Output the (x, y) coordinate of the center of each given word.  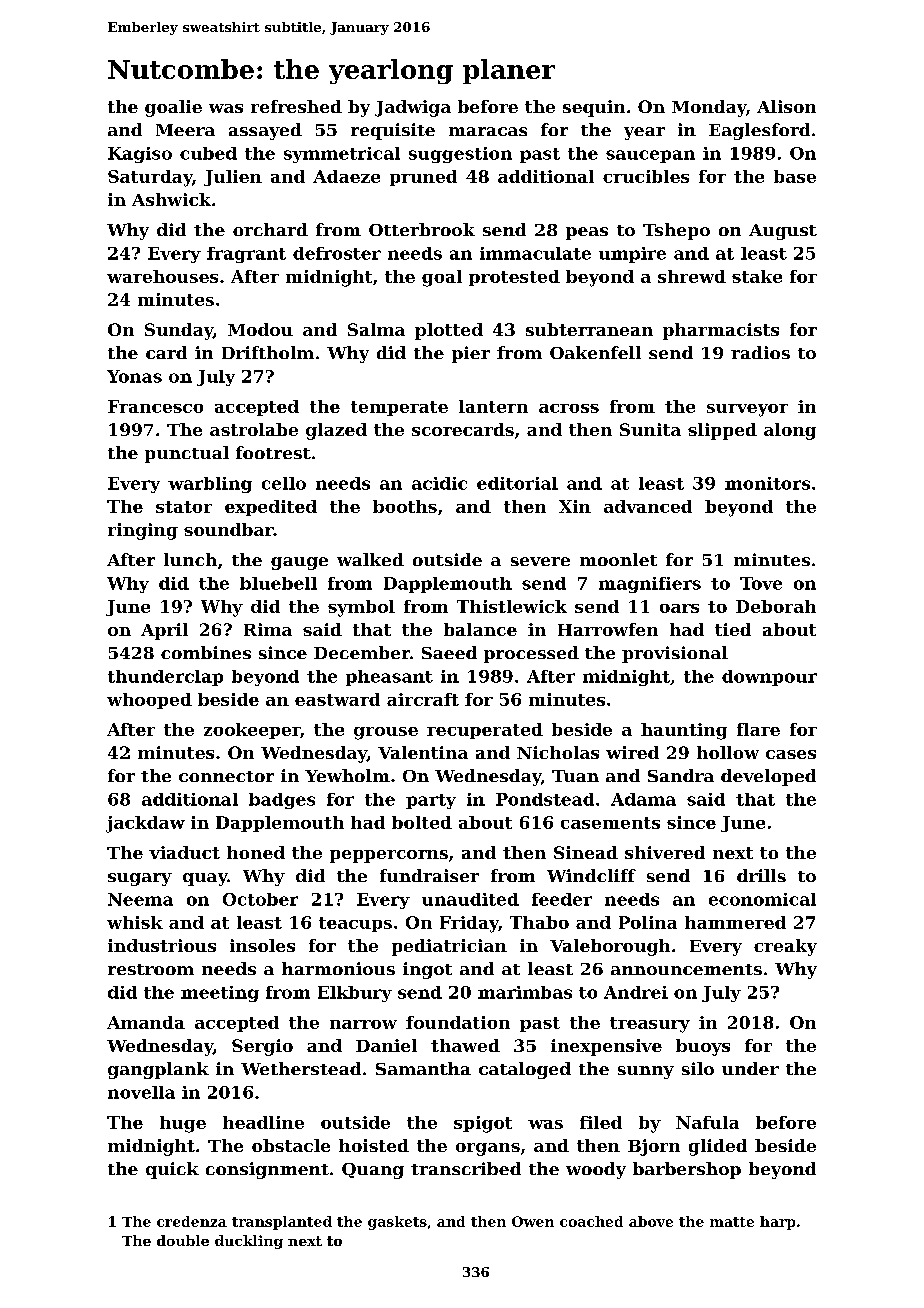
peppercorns (389, 856)
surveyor (747, 410)
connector (226, 776)
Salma (376, 329)
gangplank (158, 1070)
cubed (208, 153)
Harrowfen (608, 629)
